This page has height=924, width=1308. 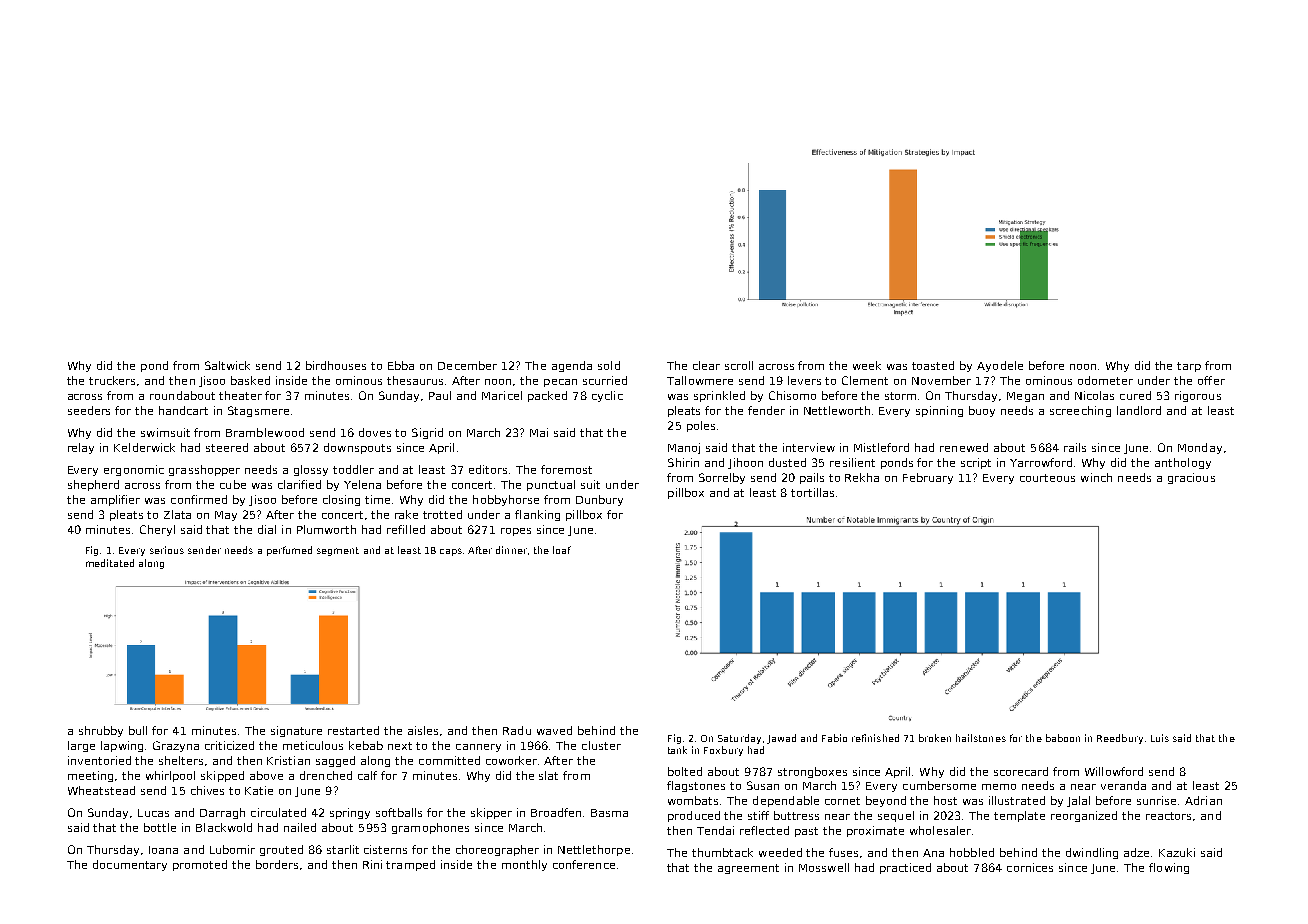 I want to click on courteous, so click(x=1047, y=478).
